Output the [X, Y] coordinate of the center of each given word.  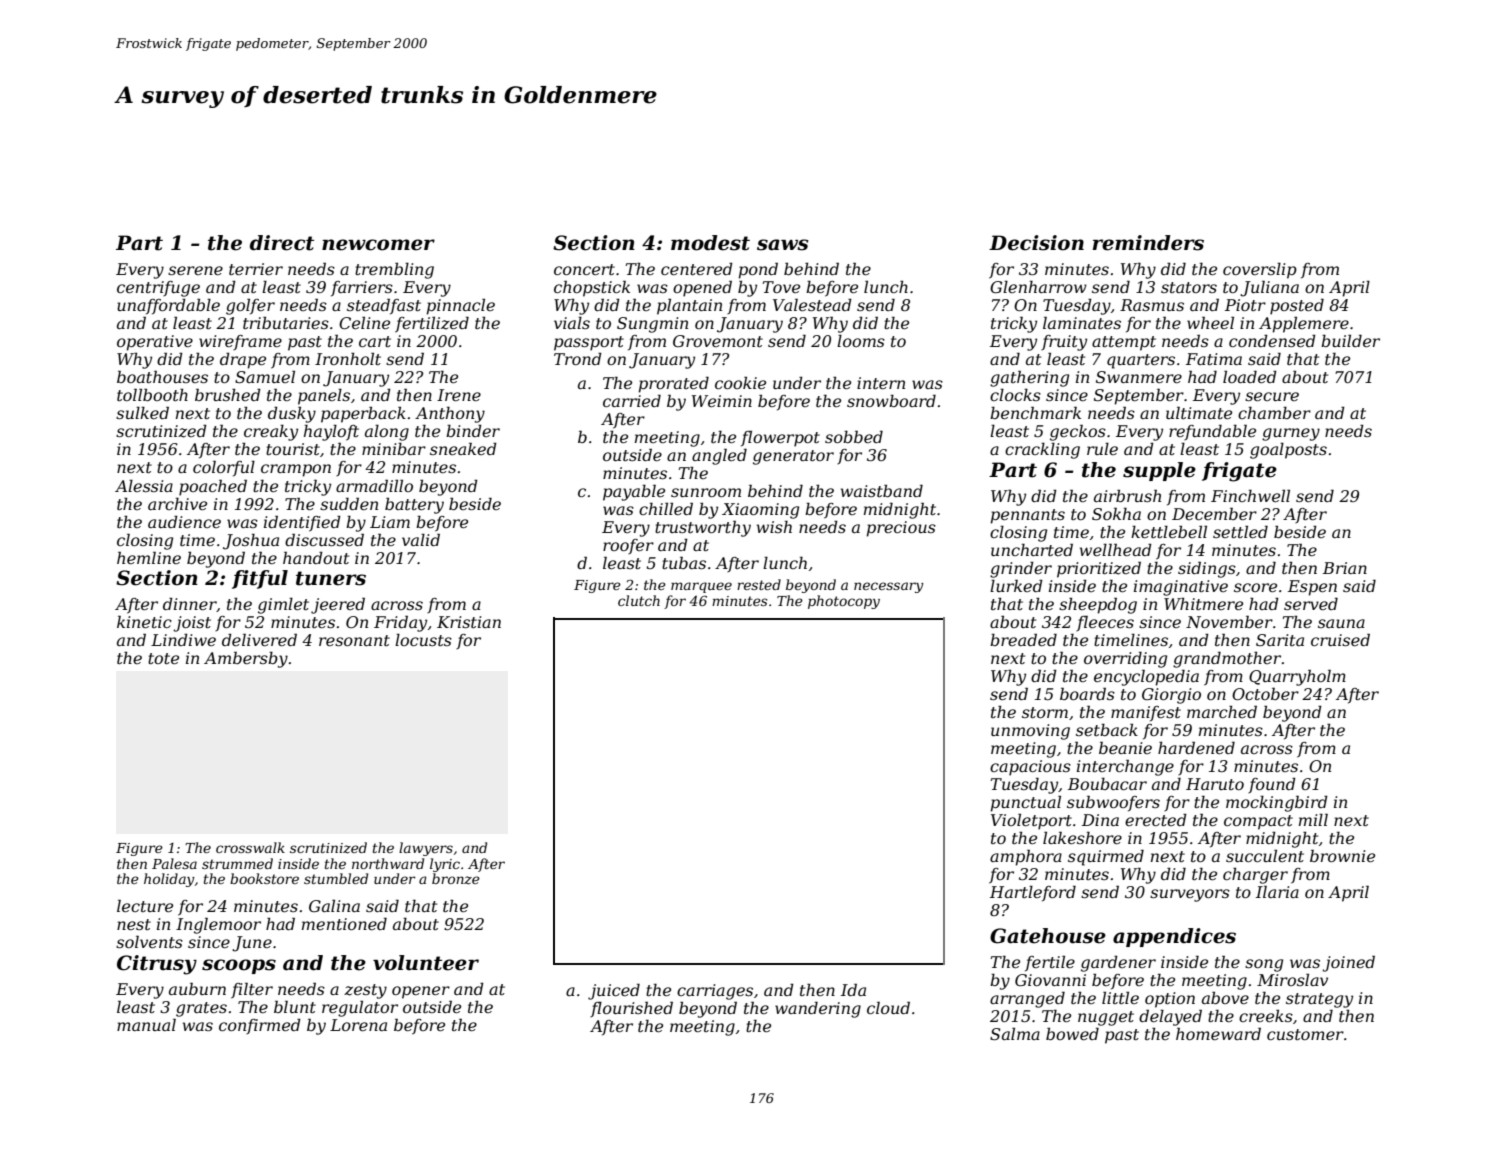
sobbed [854, 436]
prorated [674, 385]
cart [375, 341]
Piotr [1245, 305]
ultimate [1199, 412]
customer [1305, 1034]
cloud [888, 1007]
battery [414, 506]
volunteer [426, 963]
